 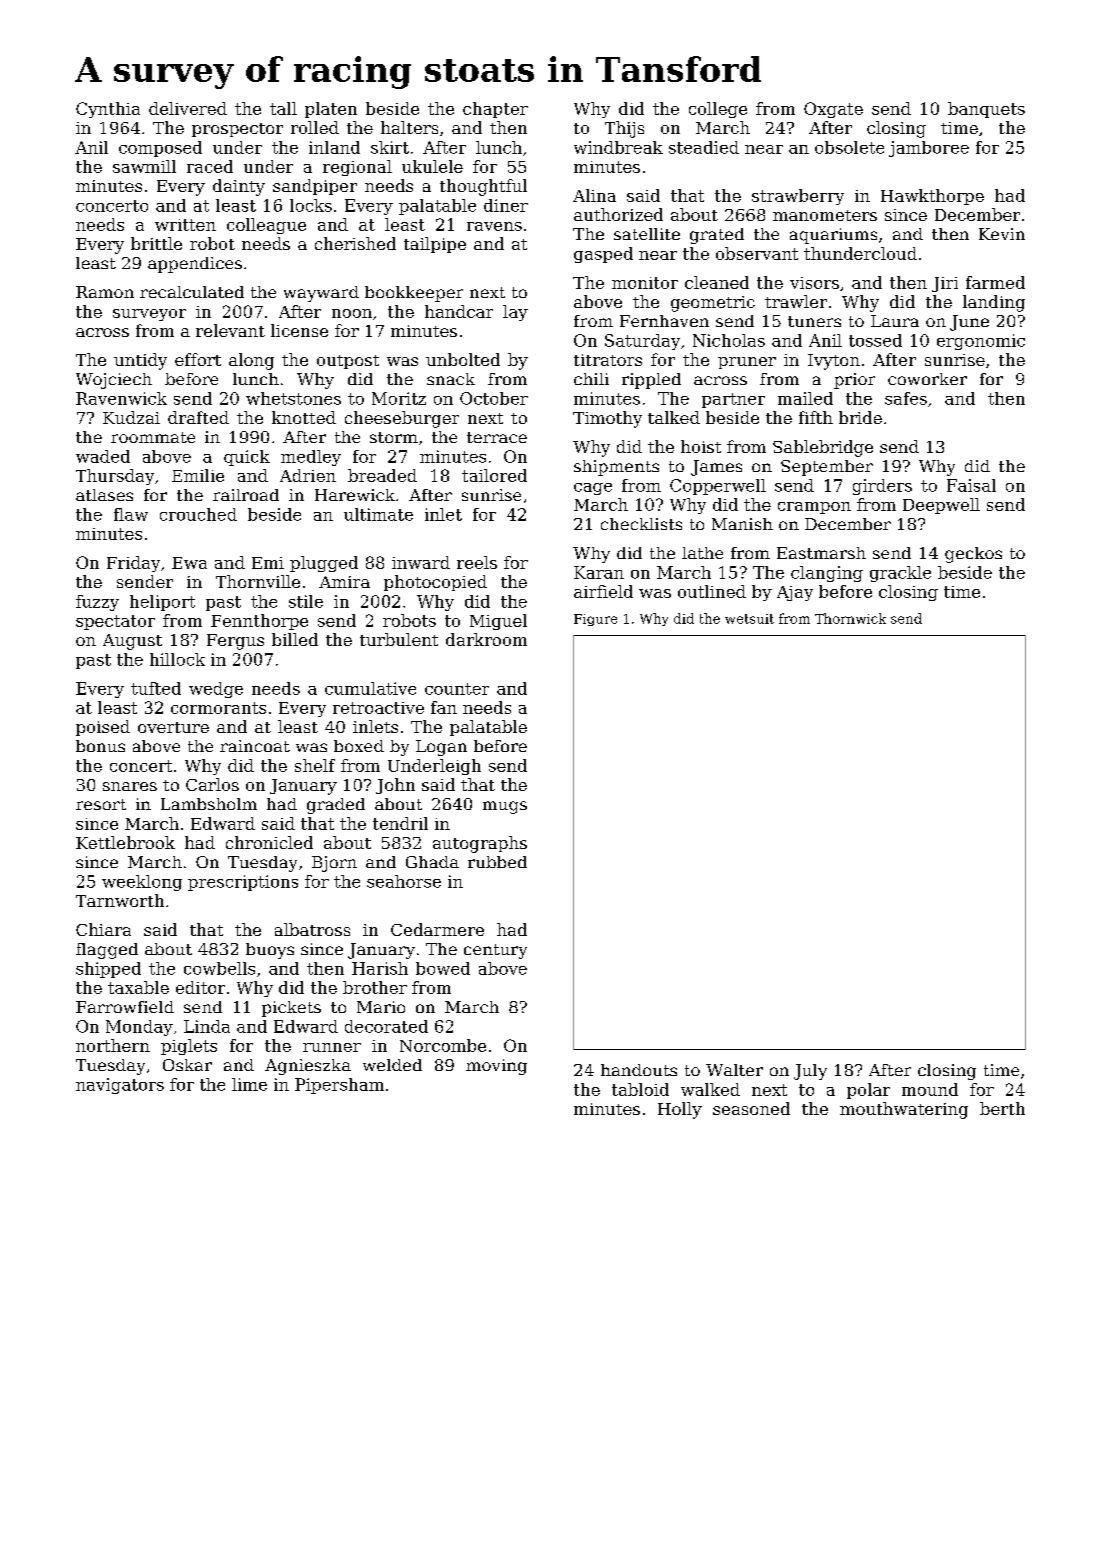 What do you see at coordinates (495, 951) in the screenshot?
I see `century` at bounding box center [495, 951].
